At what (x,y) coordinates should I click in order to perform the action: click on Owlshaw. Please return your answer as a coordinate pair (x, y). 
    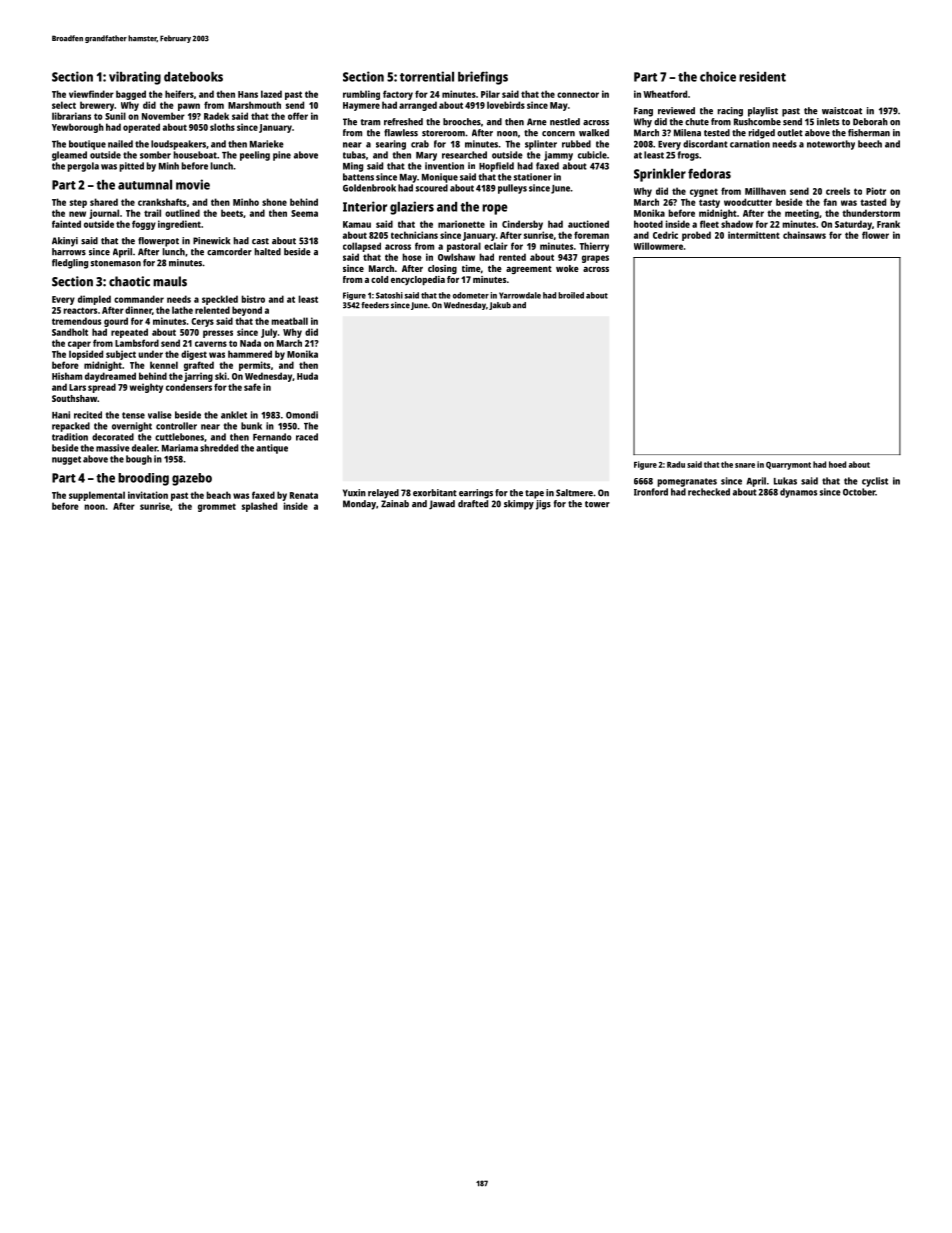
    Looking at the image, I should click on (456, 257).
